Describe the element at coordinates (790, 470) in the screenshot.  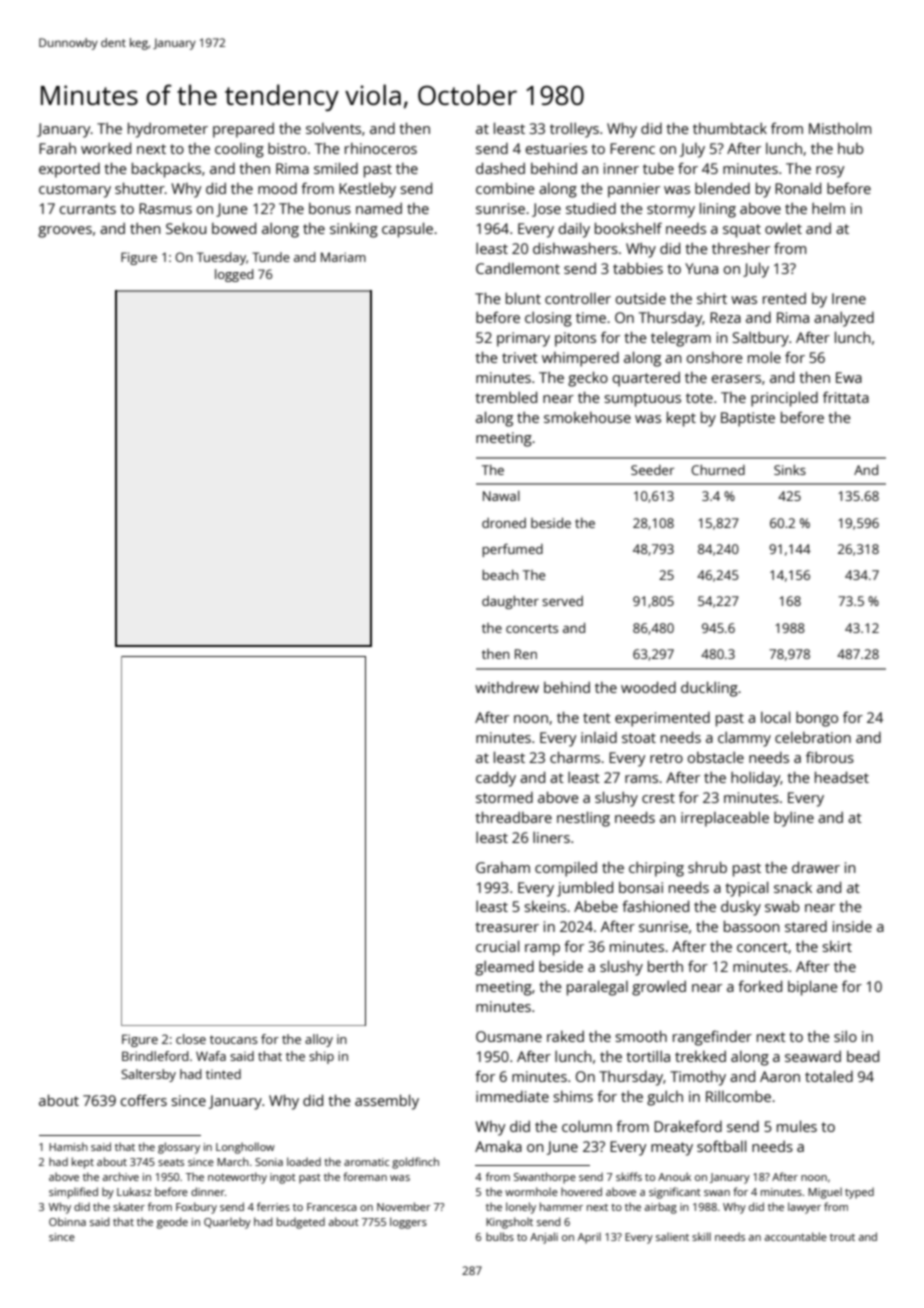
I see `Sinks` at that location.
